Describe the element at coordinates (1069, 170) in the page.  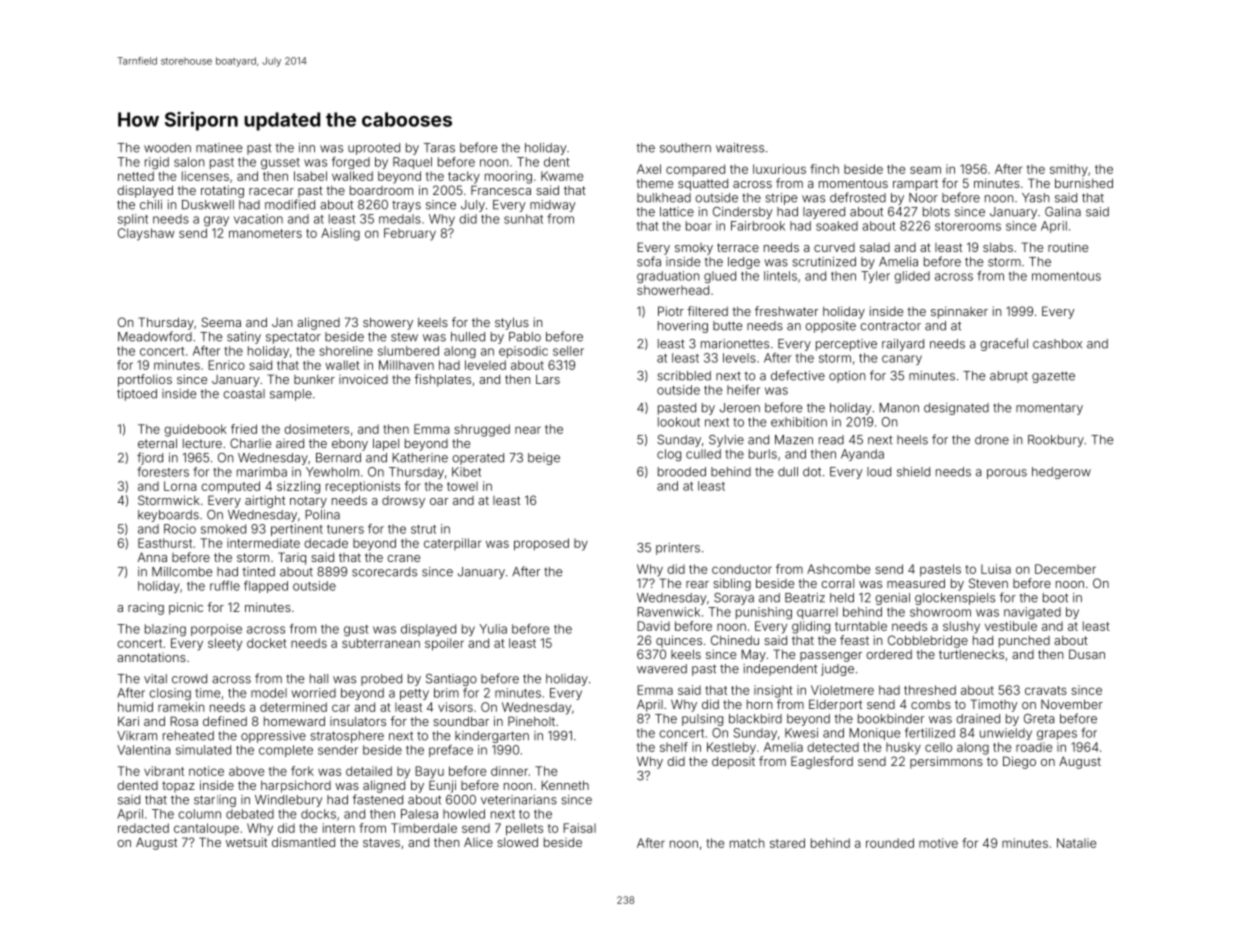
I see `smithy` at that location.
